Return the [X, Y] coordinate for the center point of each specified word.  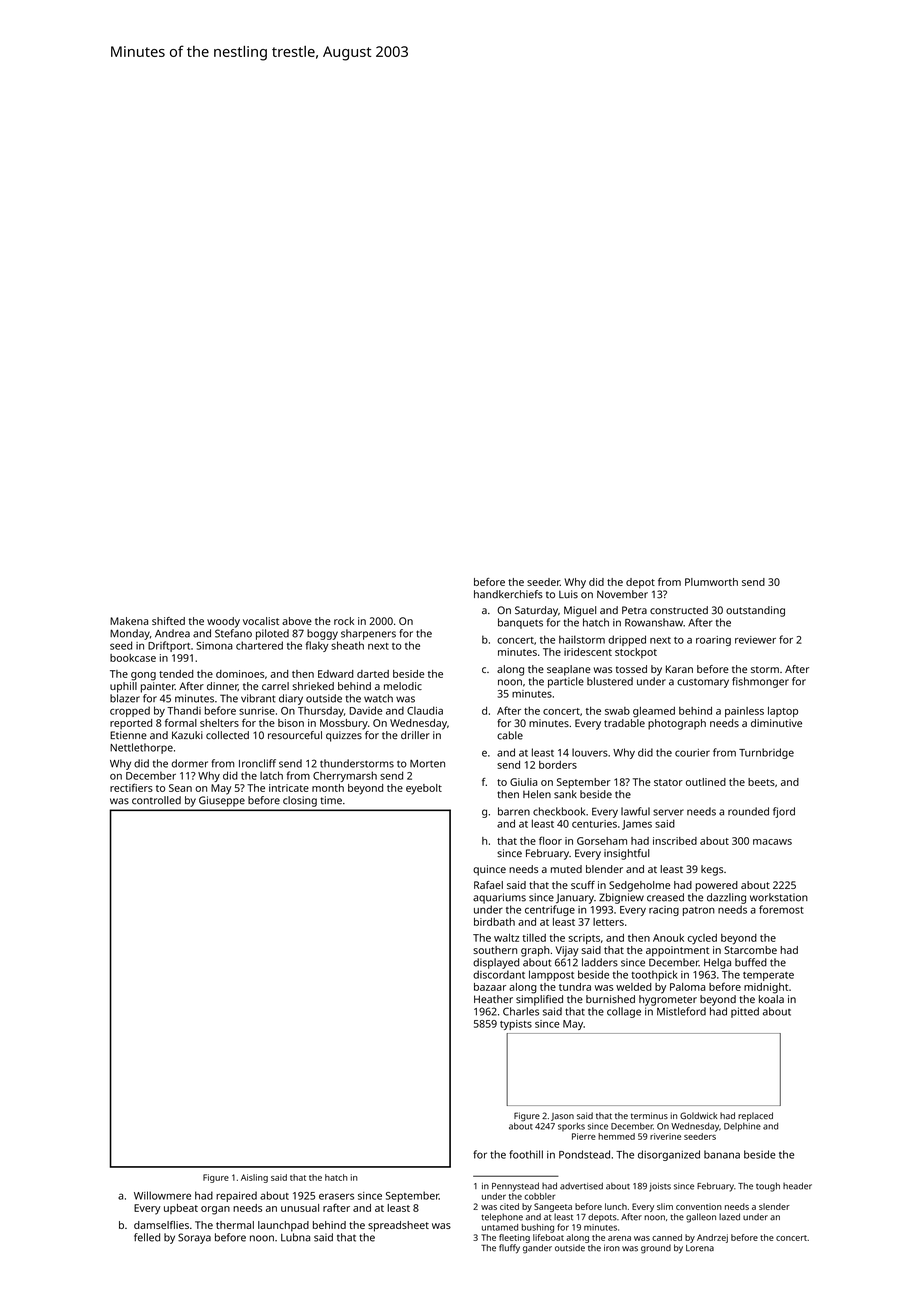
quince [489, 870]
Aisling [254, 1178]
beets [761, 782]
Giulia [523, 782]
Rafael [488, 885]
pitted [745, 1012]
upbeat [181, 1209]
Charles [521, 1011]
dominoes [240, 674]
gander [537, 1249]
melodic [403, 686]
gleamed [654, 712]
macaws [772, 842]
